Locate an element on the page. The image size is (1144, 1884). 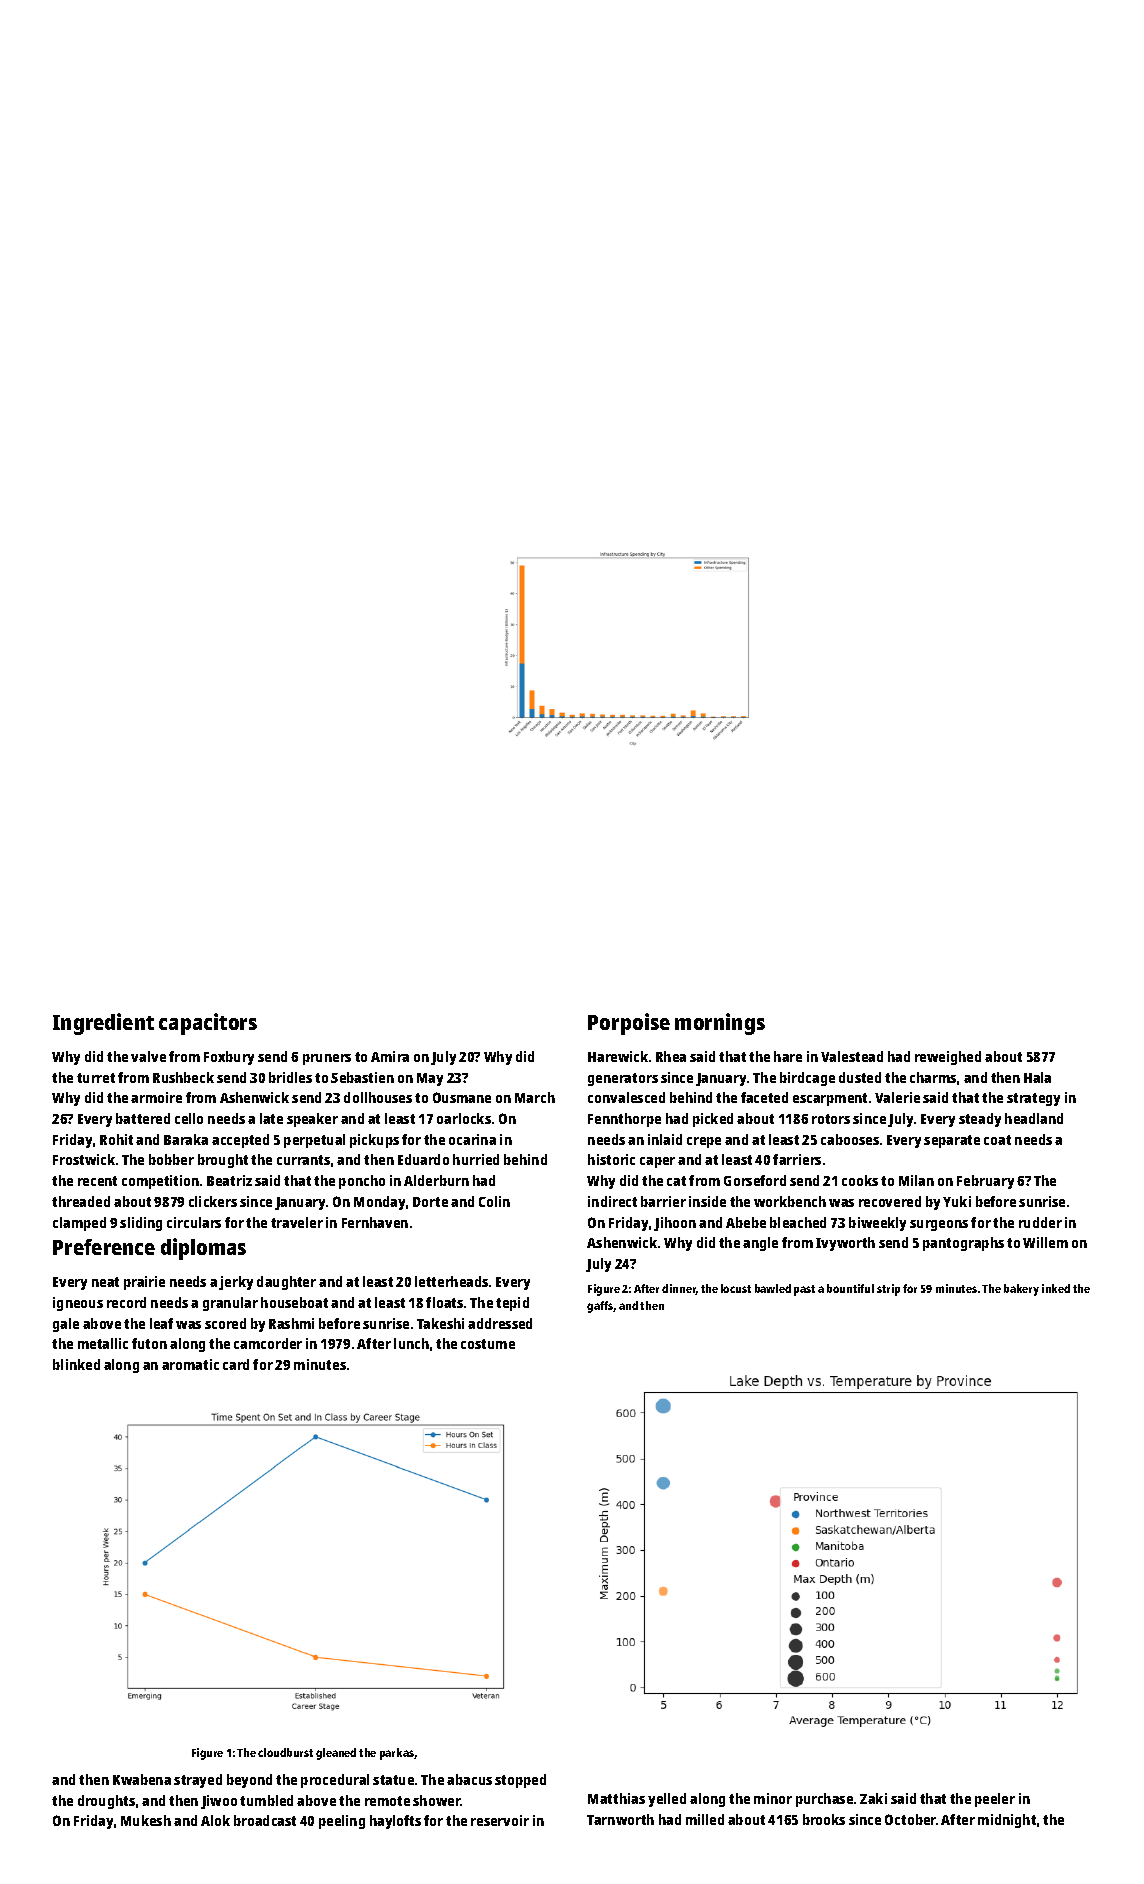
parkas is located at coordinates (397, 1754).
